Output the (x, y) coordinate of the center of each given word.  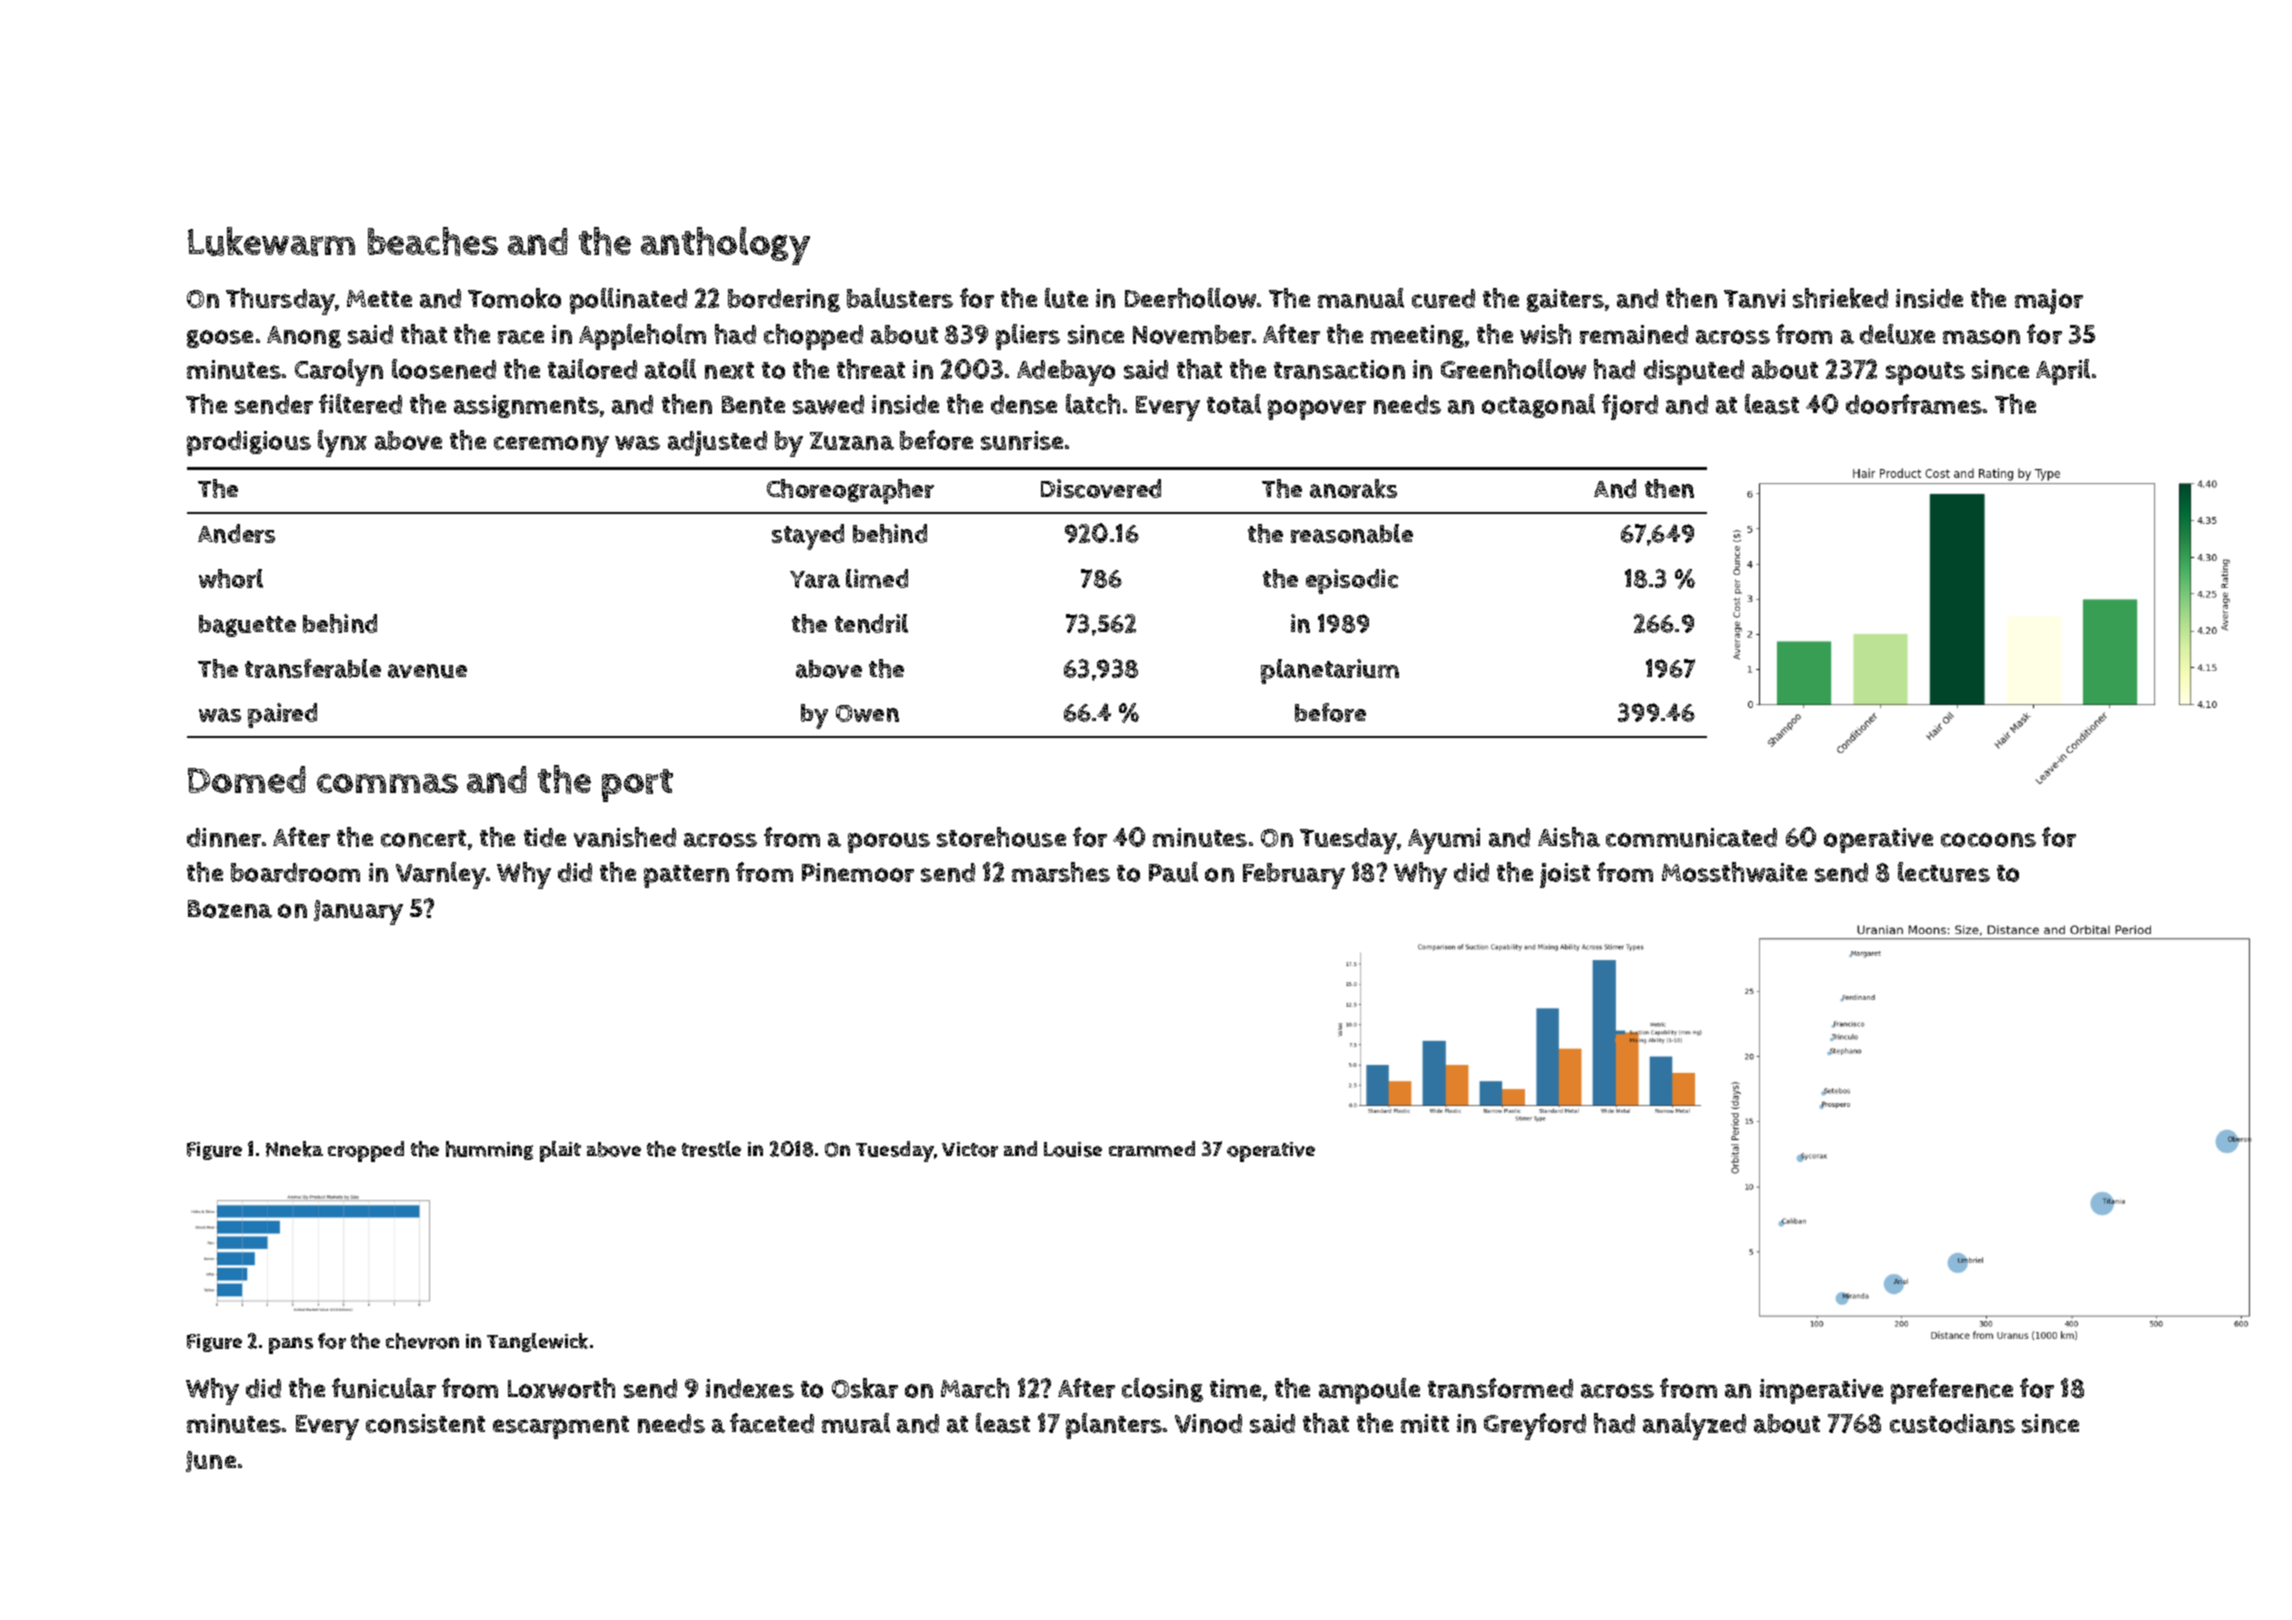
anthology (725, 246)
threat (871, 369)
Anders (236, 533)
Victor (970, 1149)
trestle (711, 1149)
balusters (900, 298)
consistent (425, 1423)
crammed (1152, 1149)
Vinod (1208, 1423)
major (2049, 301)
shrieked (1840, 298)
